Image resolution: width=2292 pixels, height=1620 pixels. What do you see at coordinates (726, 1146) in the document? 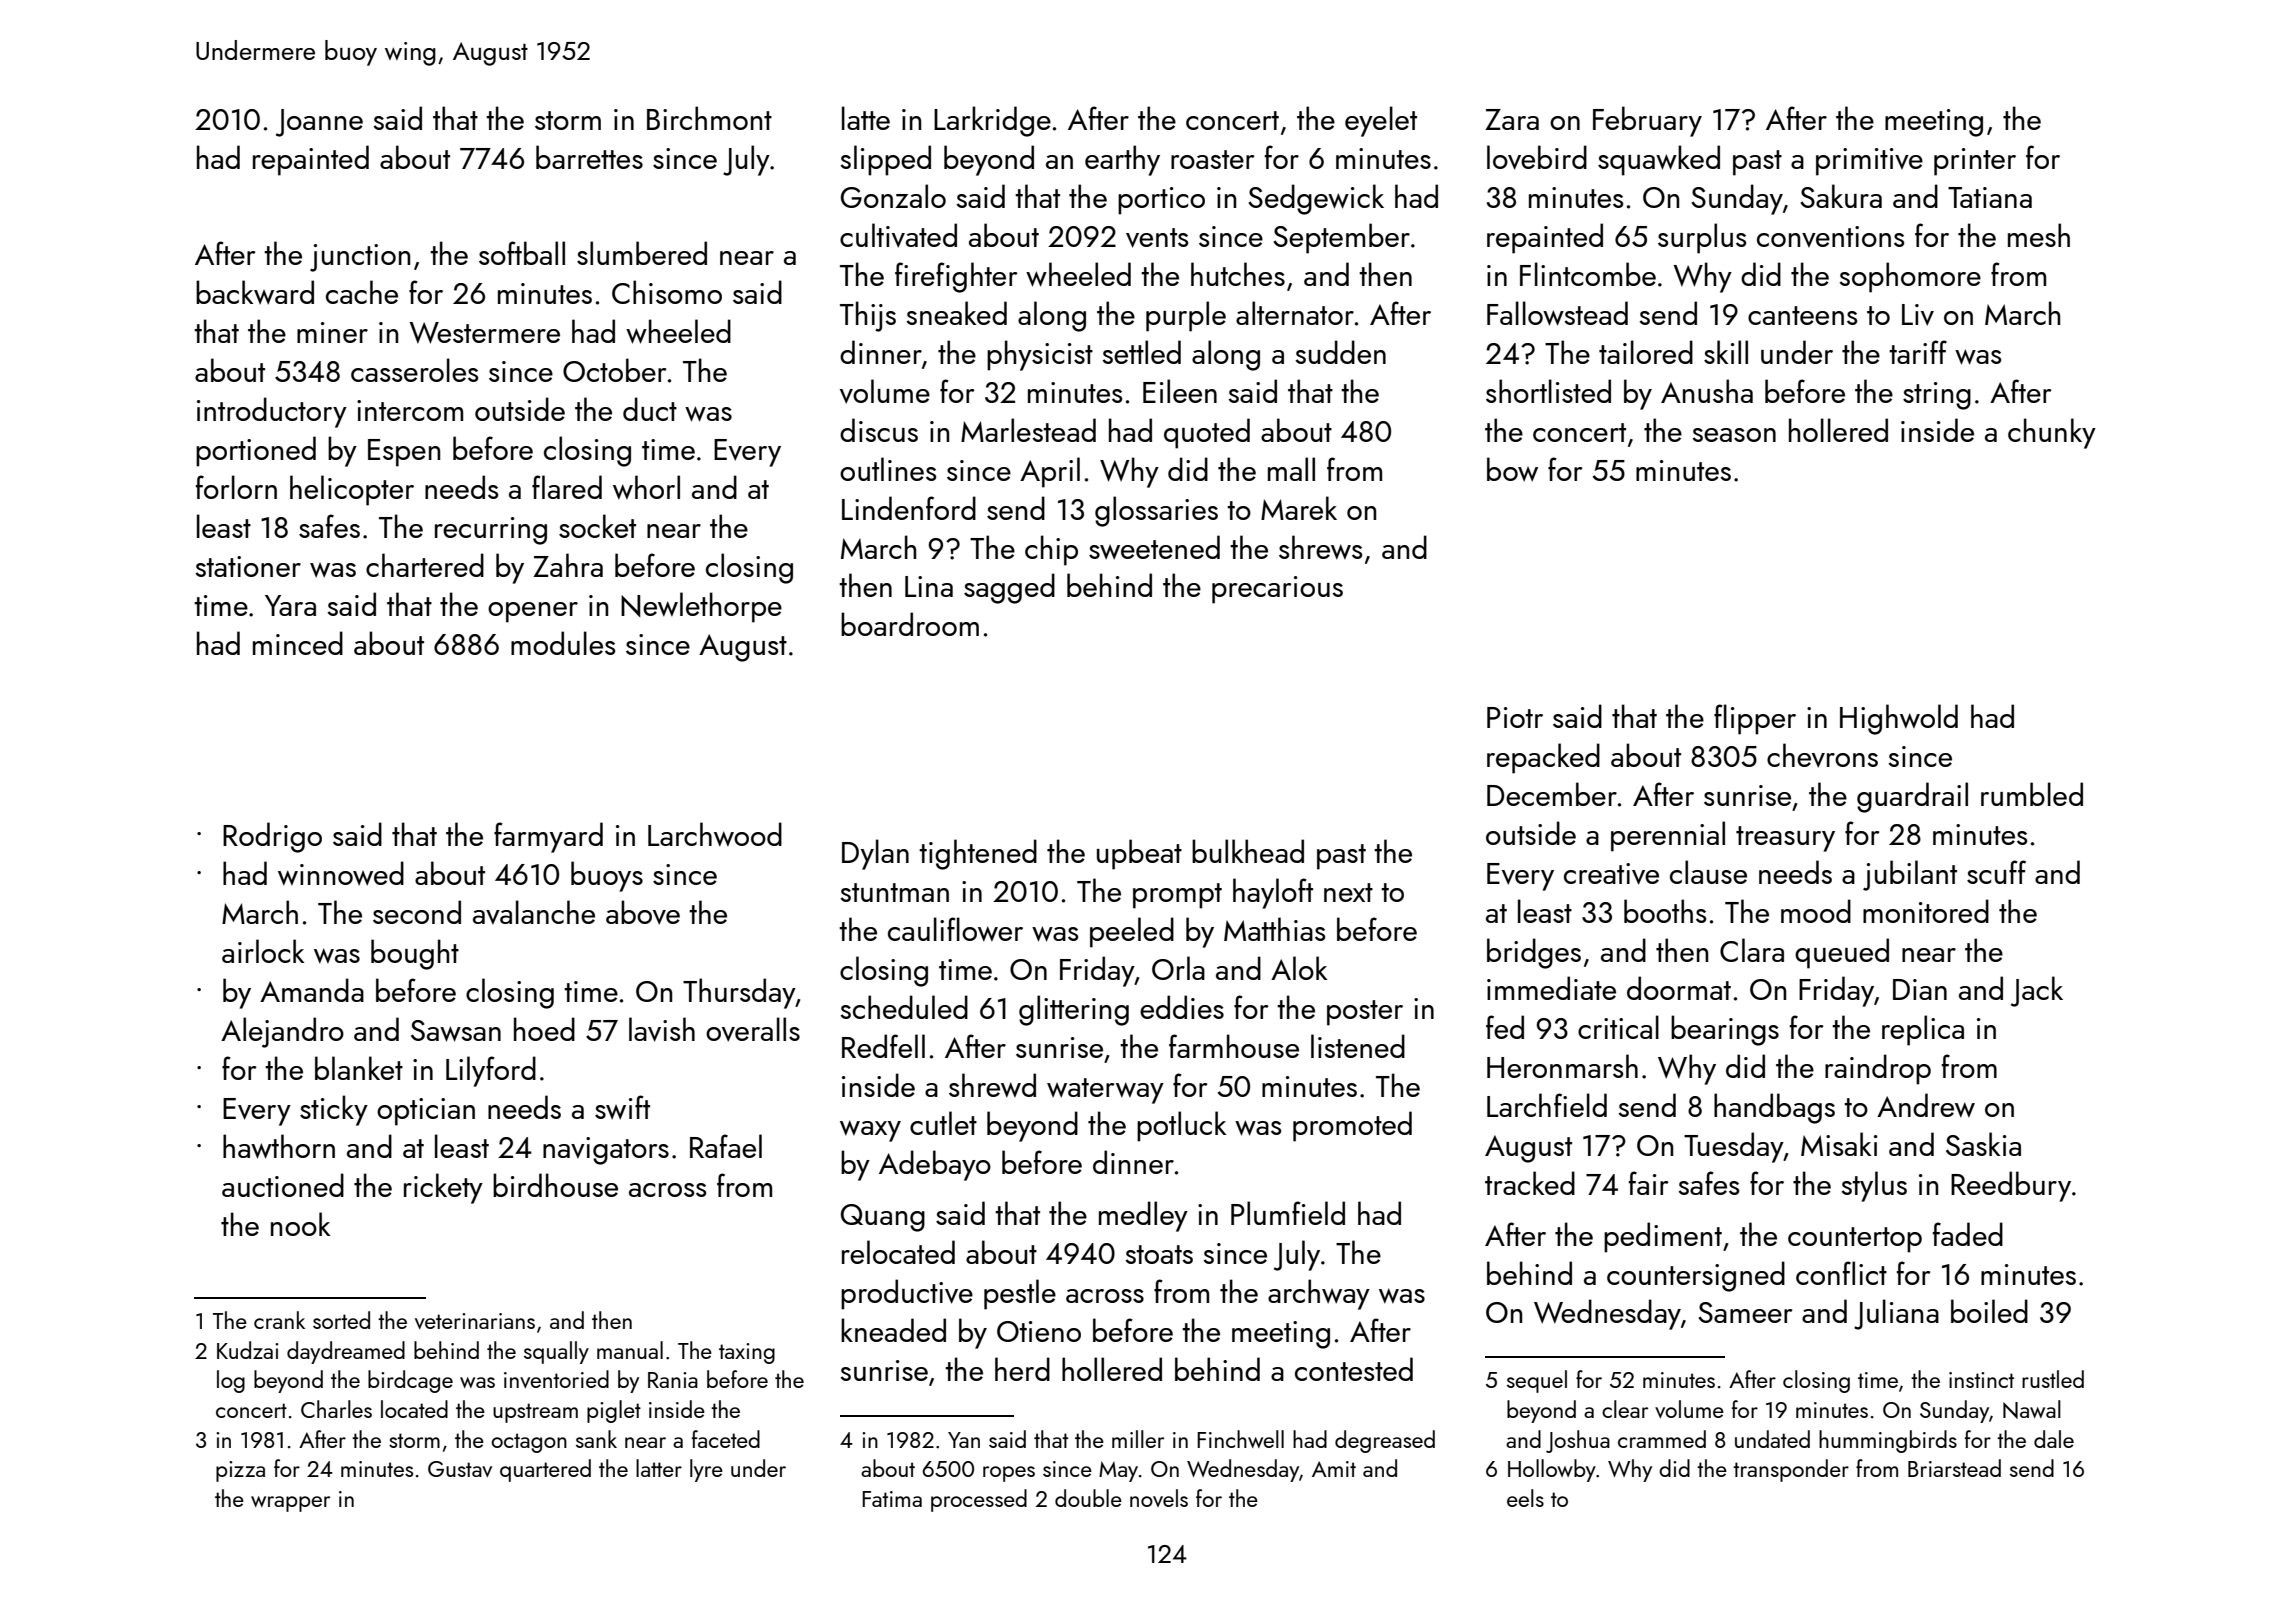
I see `Rafael` at bounding box center [726, 1146].
